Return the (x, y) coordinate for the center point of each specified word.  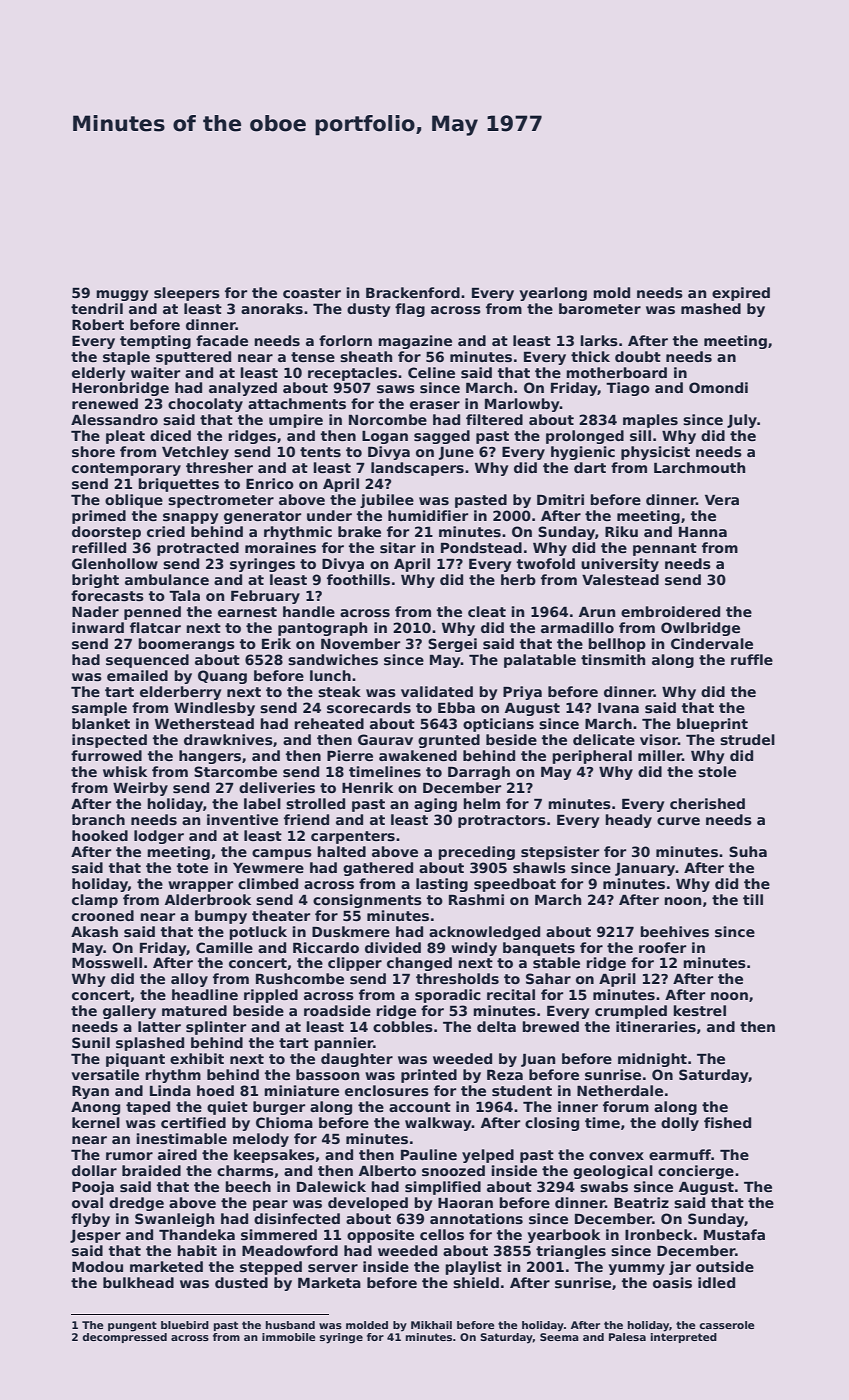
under (329, 515)
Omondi (718, 387)
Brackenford (413, 292)
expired (741, 294)
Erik (276, 643)
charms (245, 1170)
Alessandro (114, 419)
